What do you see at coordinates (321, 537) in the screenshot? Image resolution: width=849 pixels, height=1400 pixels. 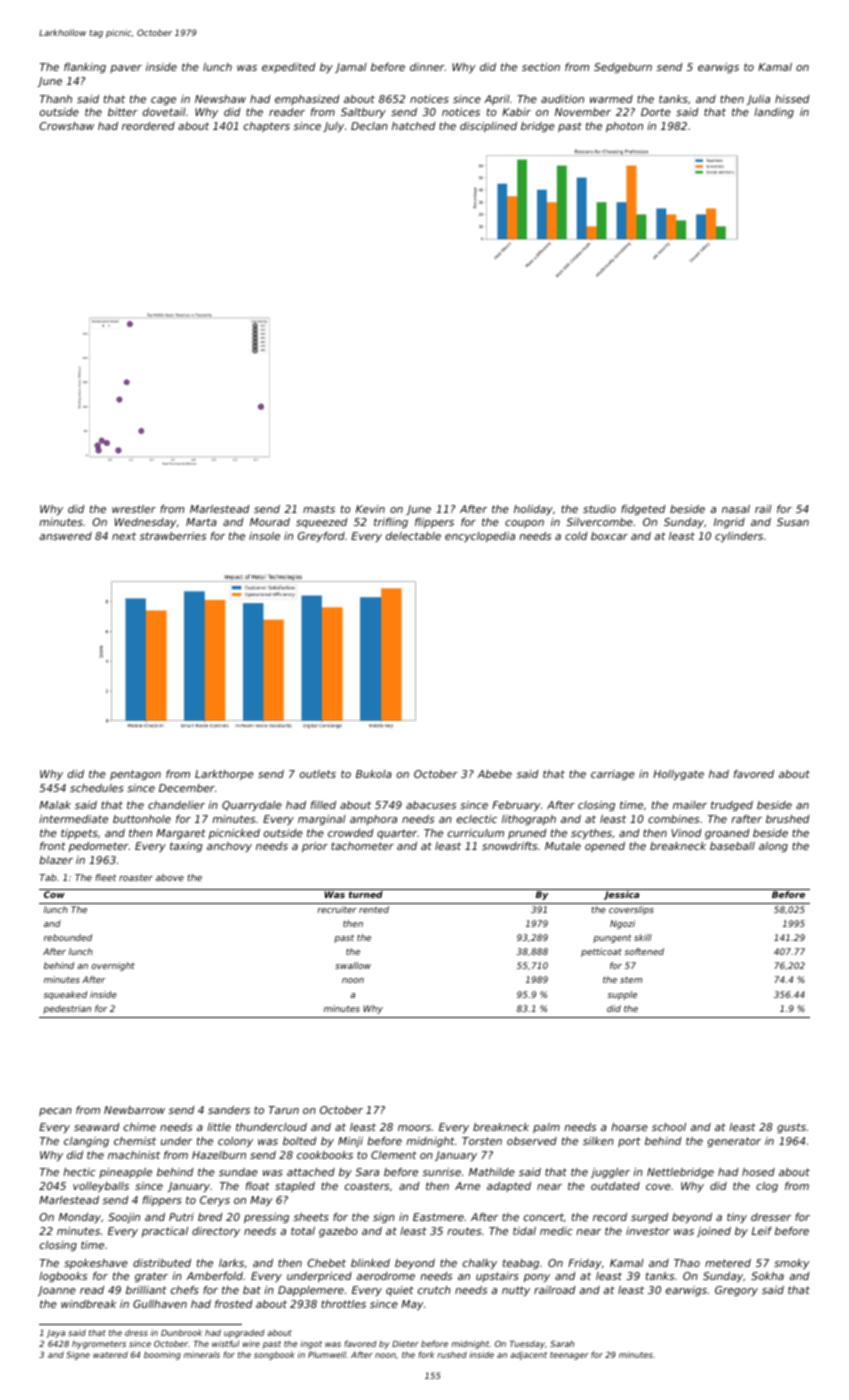 I see `Greyford` at bounding box center [321, 537].
